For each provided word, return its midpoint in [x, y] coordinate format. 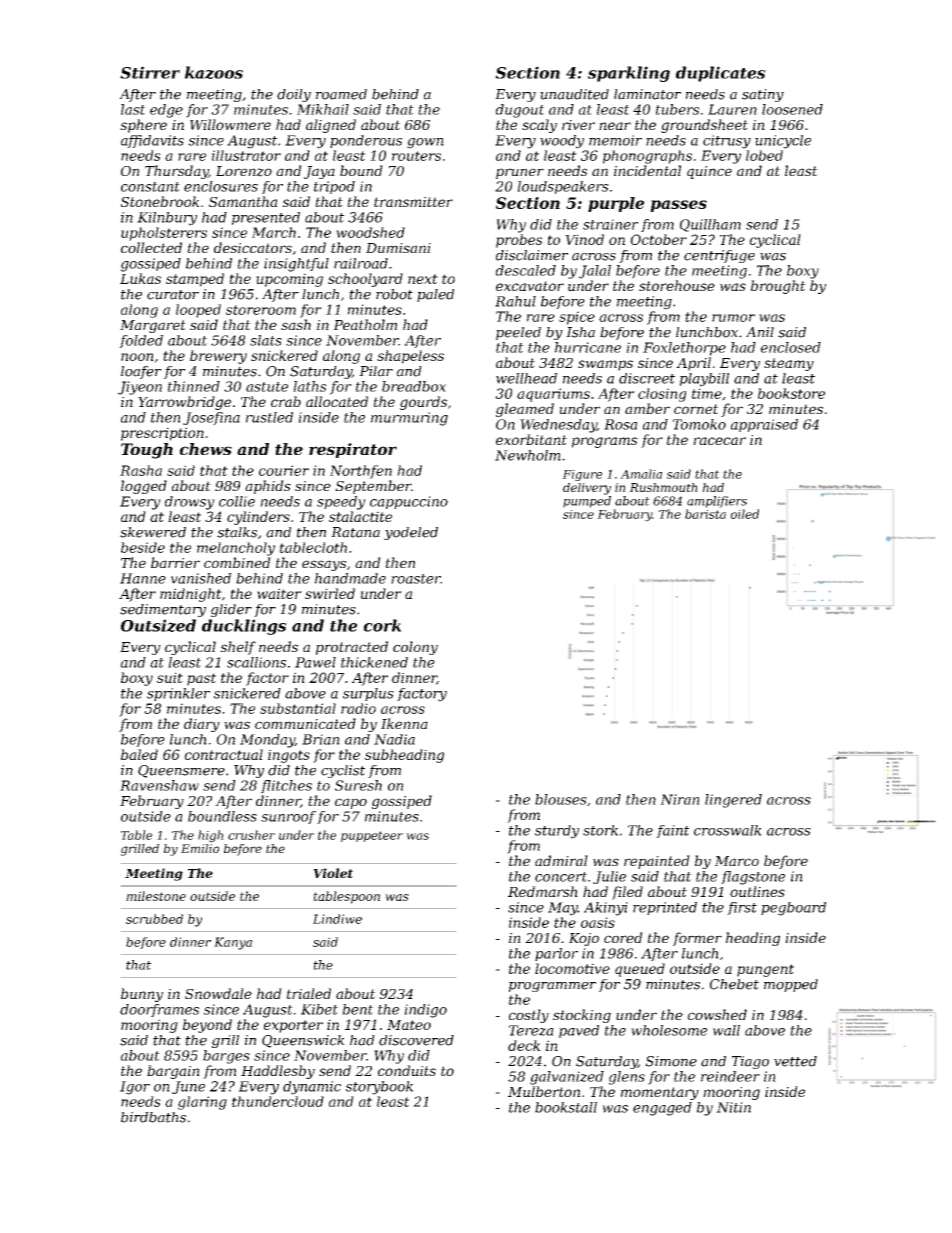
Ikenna [404, 723]
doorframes [159, 1010]
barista [705, 514]
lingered [733, 801]
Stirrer [150, 72]
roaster [416, 579]
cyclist [343, 771]
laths [309, 386]
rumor [733, 318]
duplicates [721, 74]
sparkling [629, 74]
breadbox [414, 386]
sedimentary [163, 610]
